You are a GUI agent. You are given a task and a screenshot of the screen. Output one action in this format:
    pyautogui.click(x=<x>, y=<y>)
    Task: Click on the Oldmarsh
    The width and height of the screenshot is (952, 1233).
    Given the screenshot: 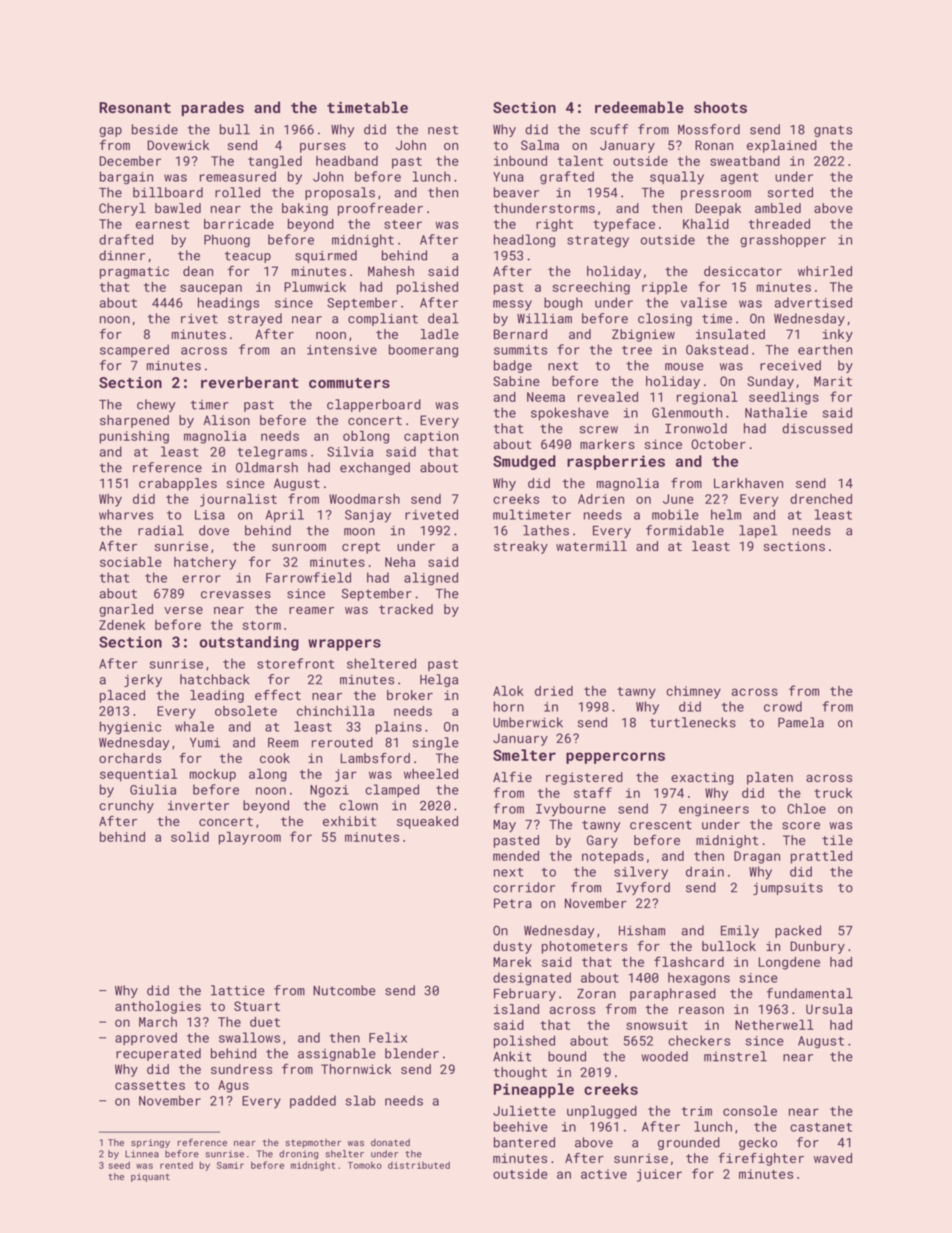 What is the action you would take?
    pyautogui.click(x=267, y=467)
